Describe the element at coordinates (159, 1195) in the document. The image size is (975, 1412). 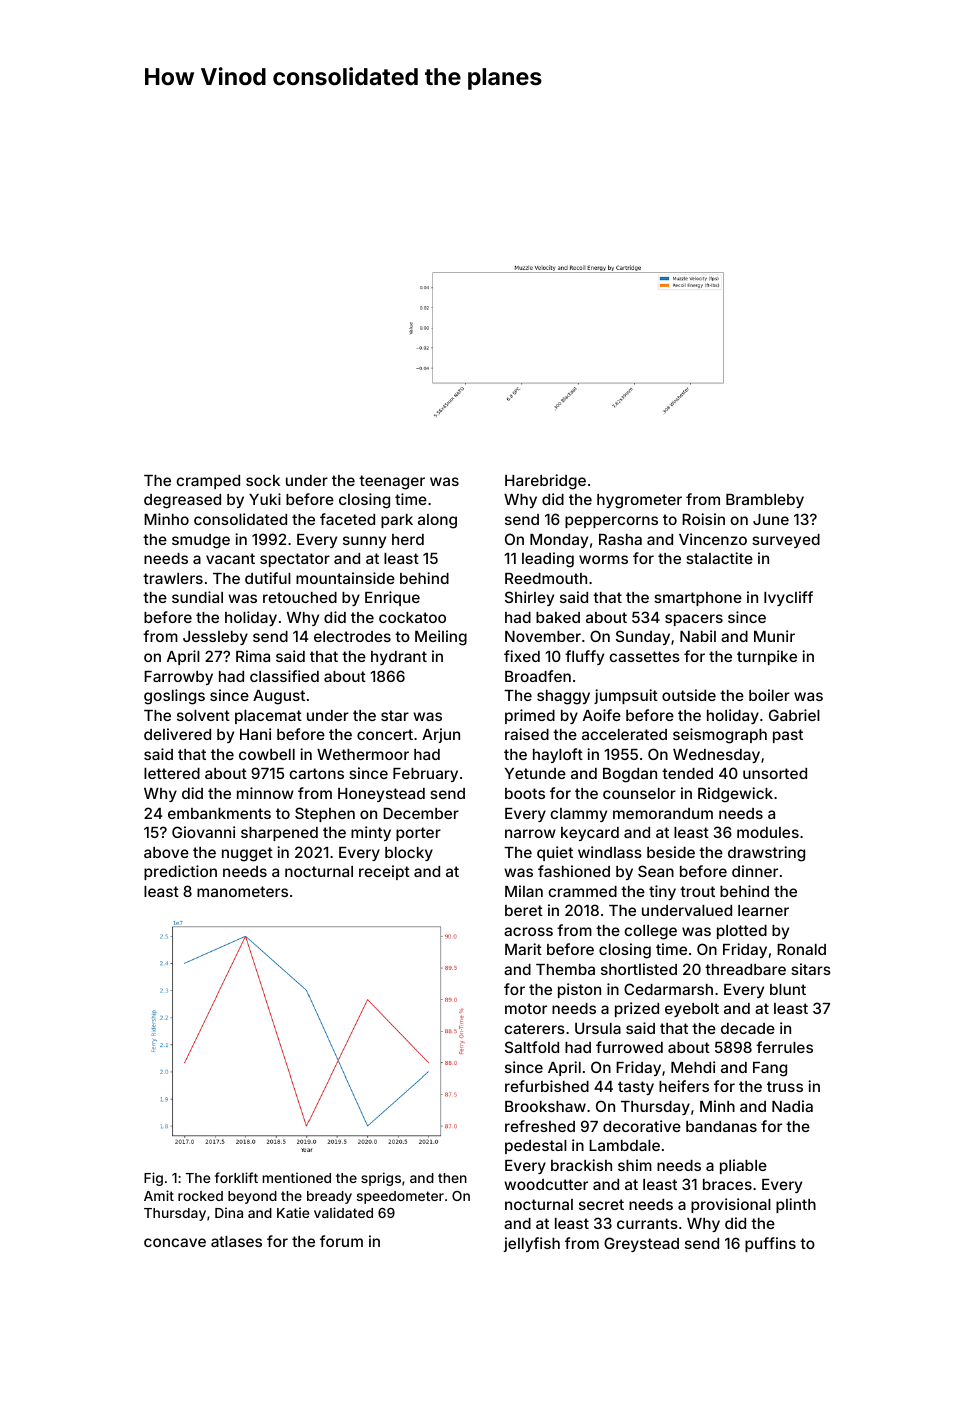
I see `Amit` at that location.
